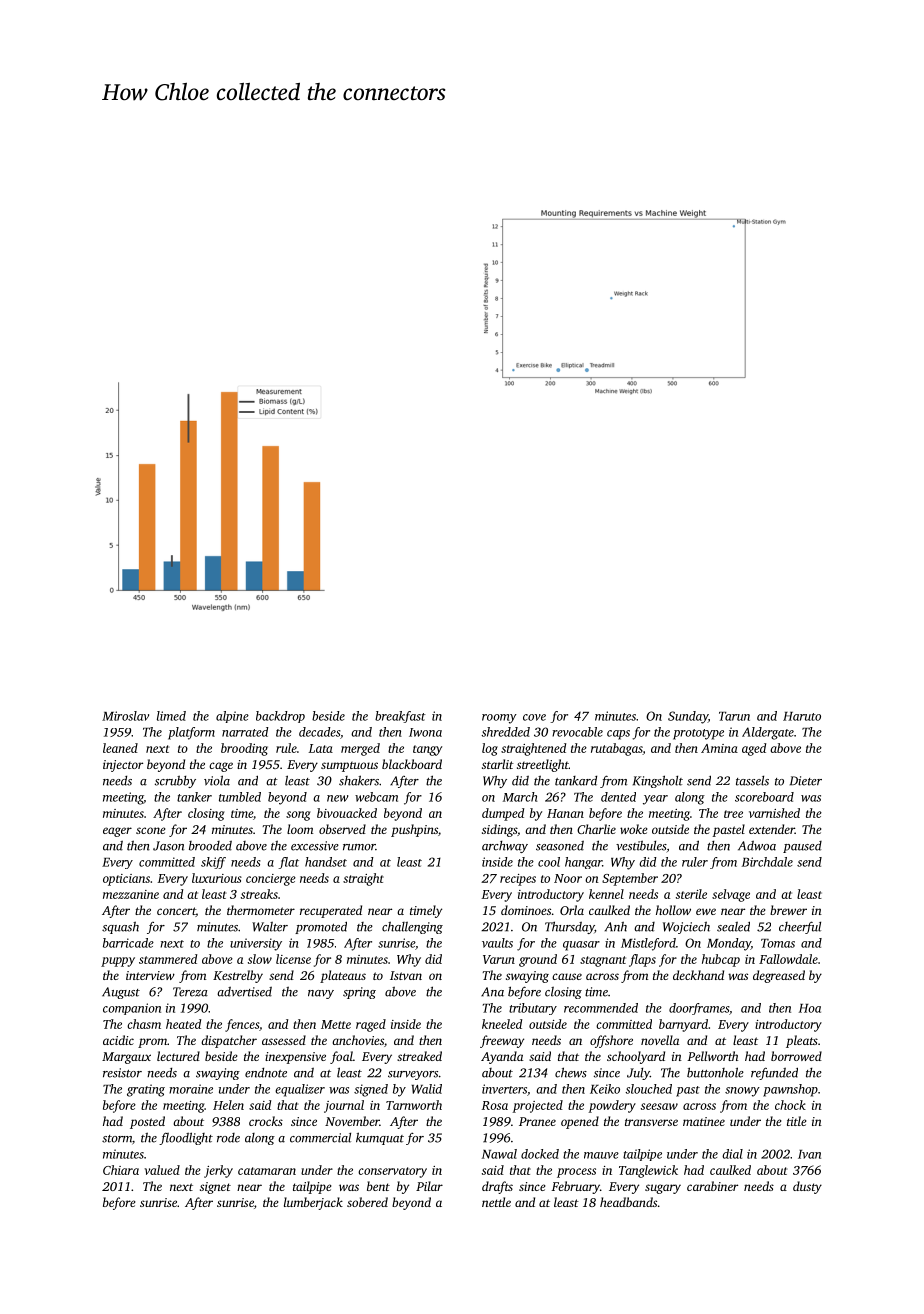 The image size is (924, 1314). I want to click on sealed, so click(733, 927).
